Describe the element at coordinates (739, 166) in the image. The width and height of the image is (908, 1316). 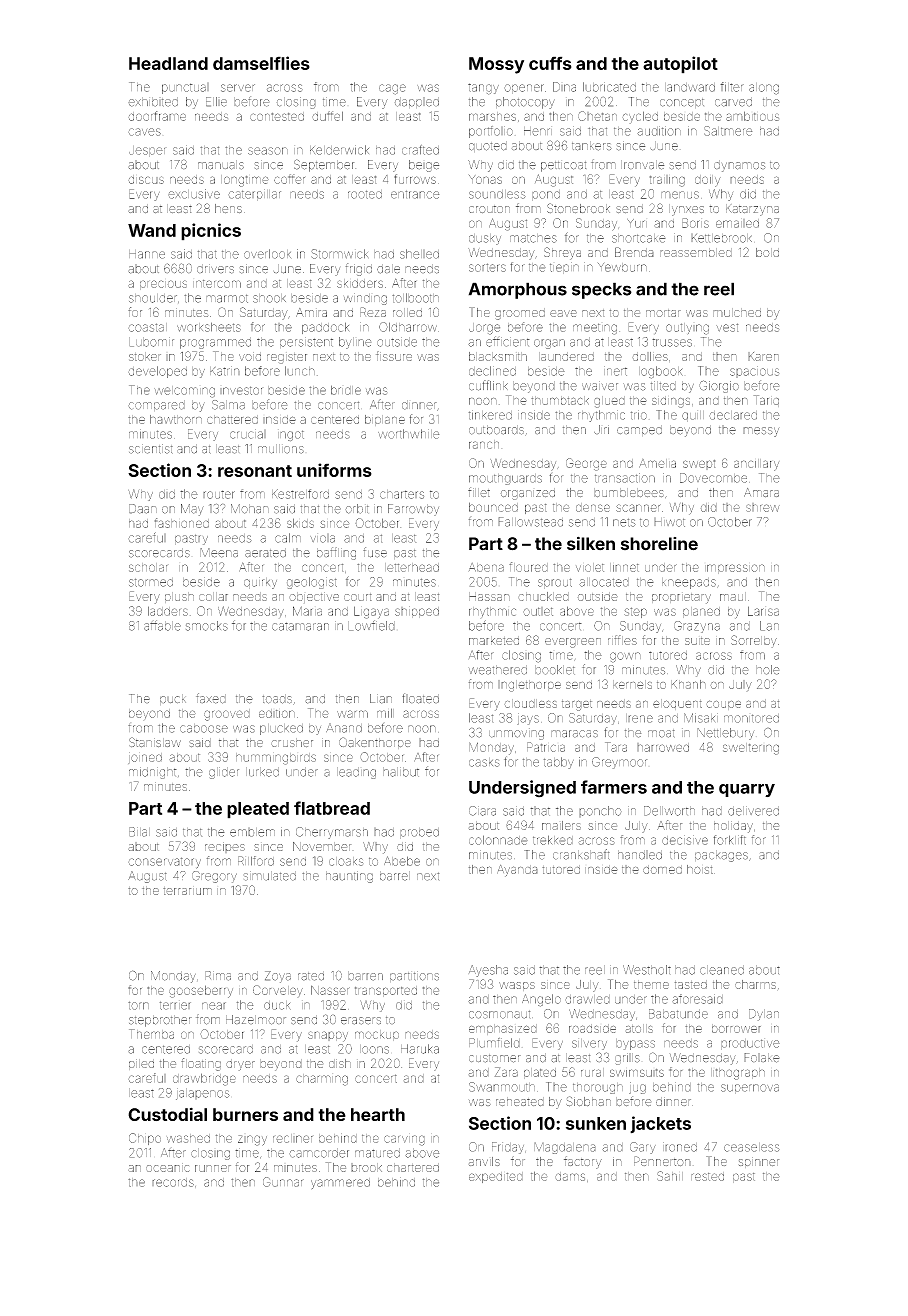
I see `dynamos` at that location.
